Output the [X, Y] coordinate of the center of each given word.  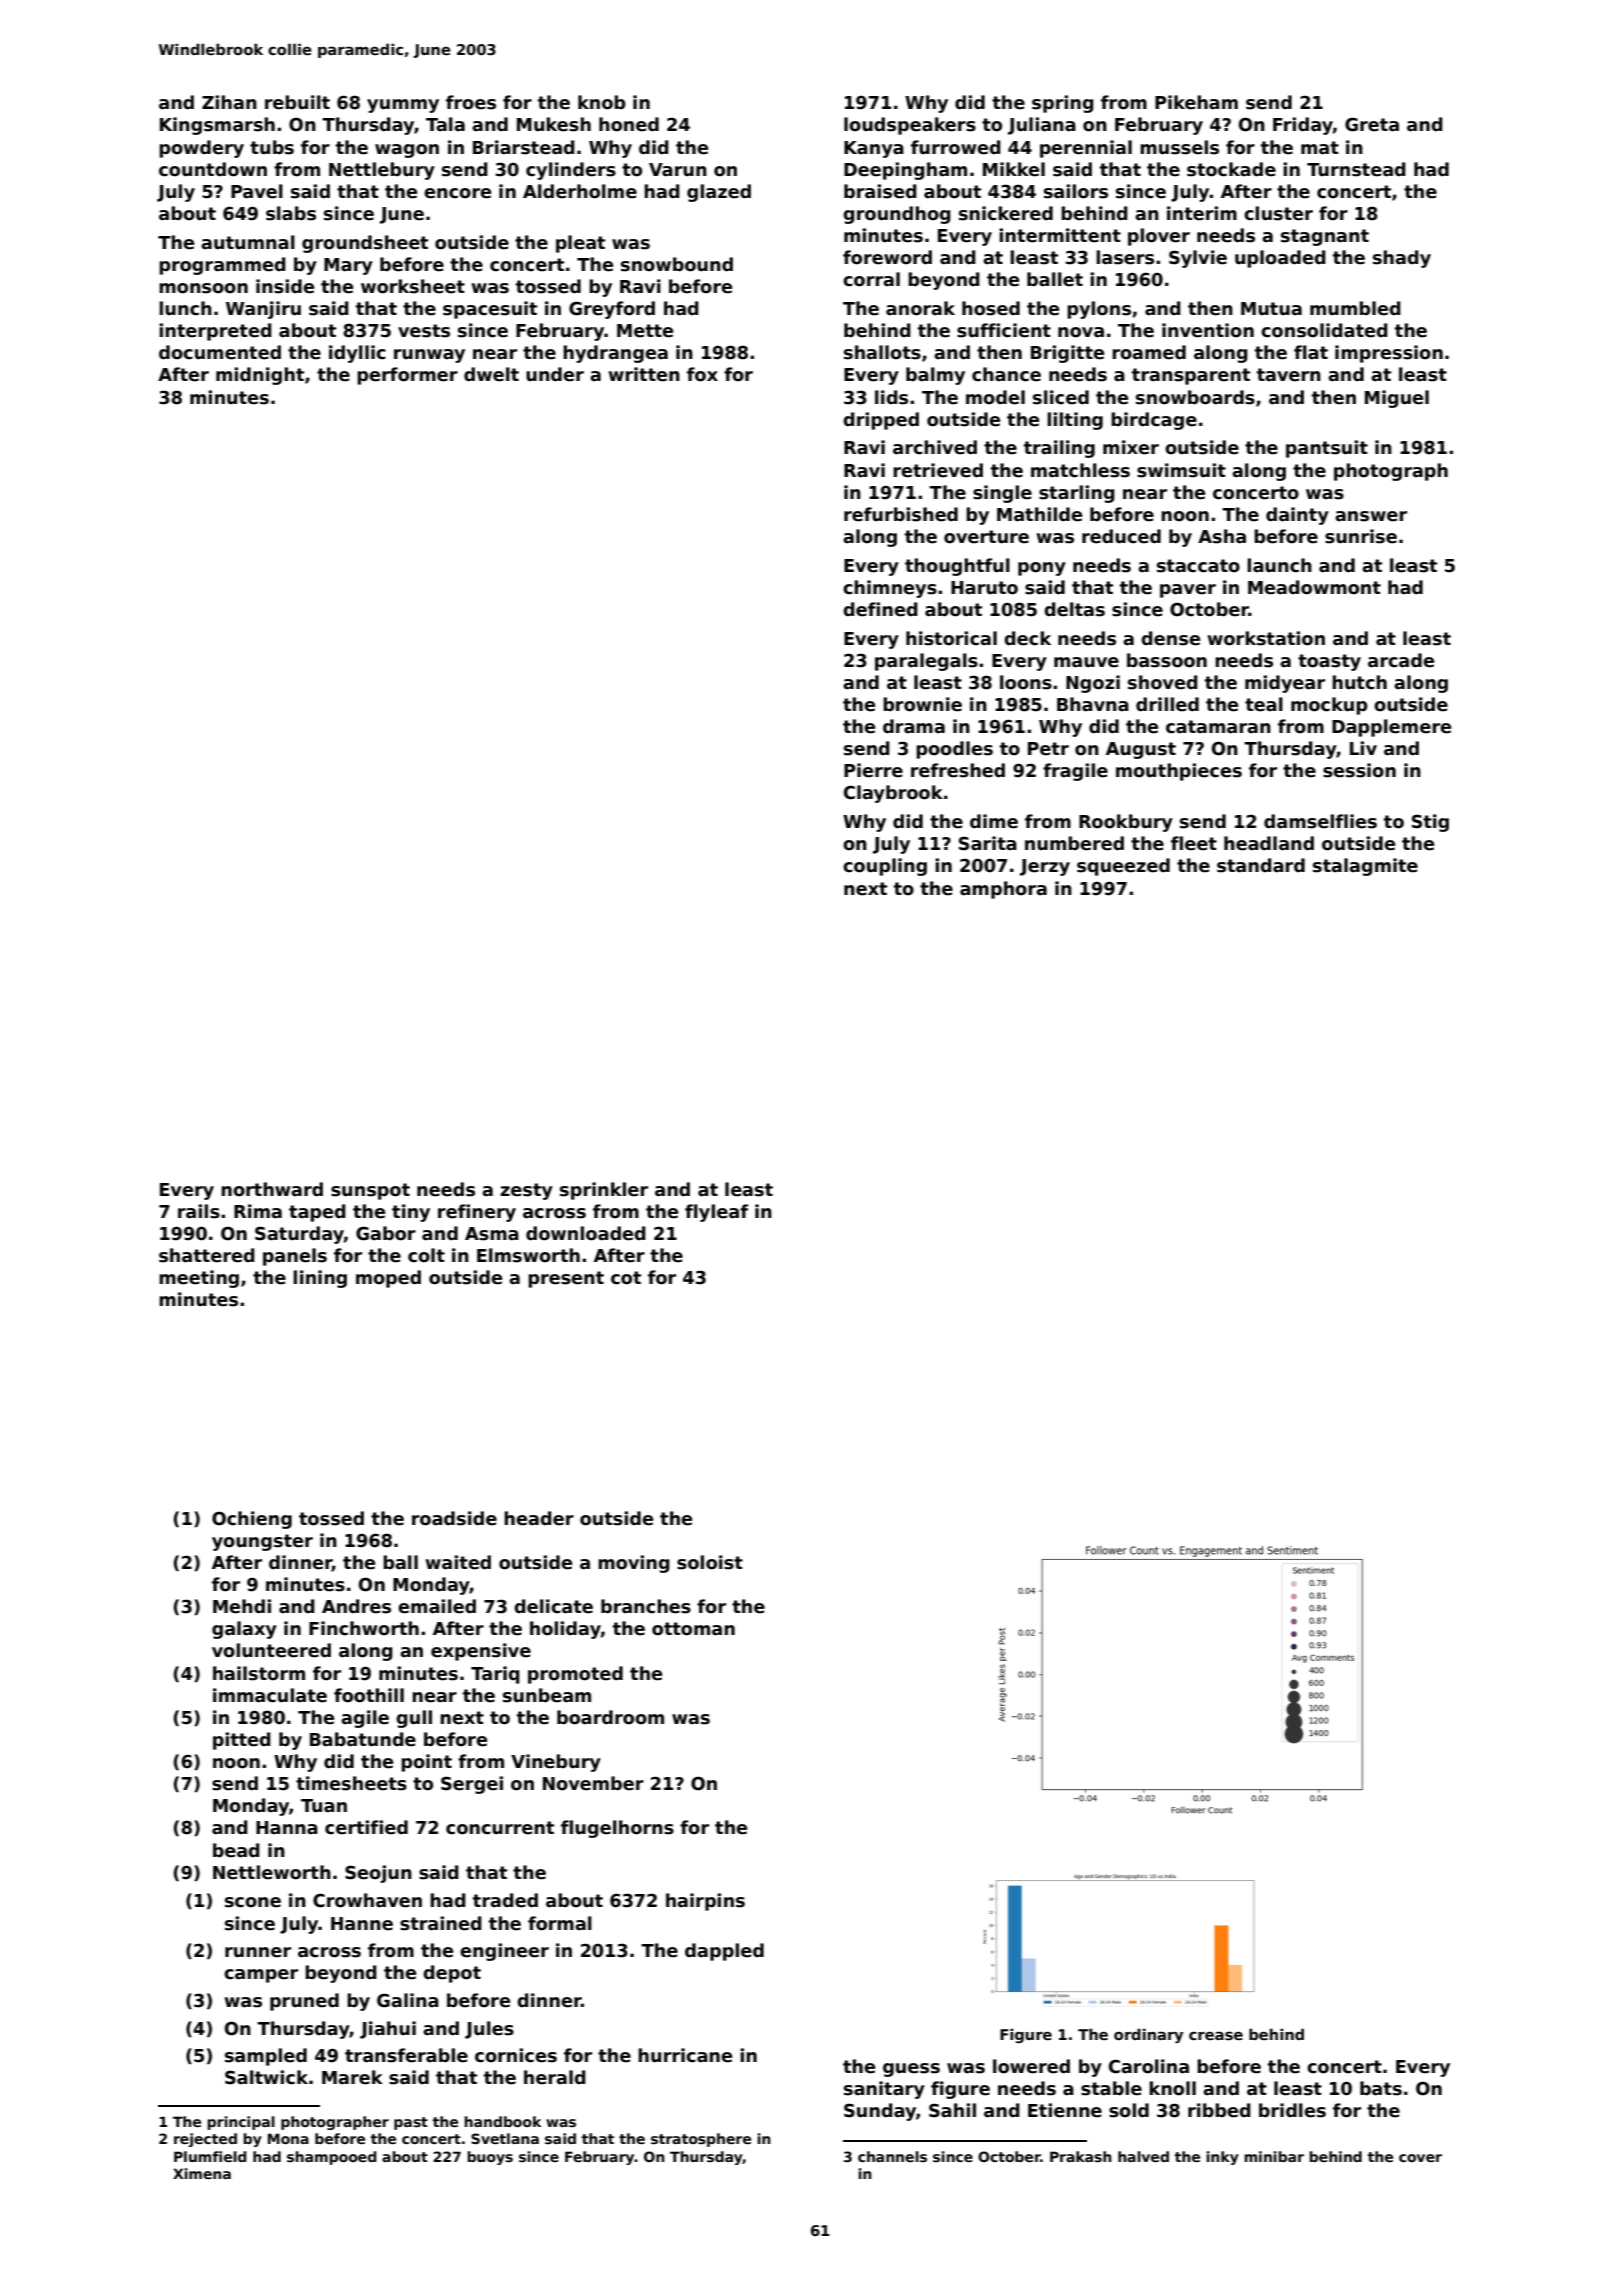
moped [388, 1279]
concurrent [500, 1828]
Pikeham [1196, 102]
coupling [885, 867]
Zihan [229, 102]
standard [1261, 865]
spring [1063, 104]
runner [258, 1952]
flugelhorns [617, 1829]
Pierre [873, 770]
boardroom [610, 1717]
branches [646, 1606]
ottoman [693, 1629]
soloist [710, 1562]
